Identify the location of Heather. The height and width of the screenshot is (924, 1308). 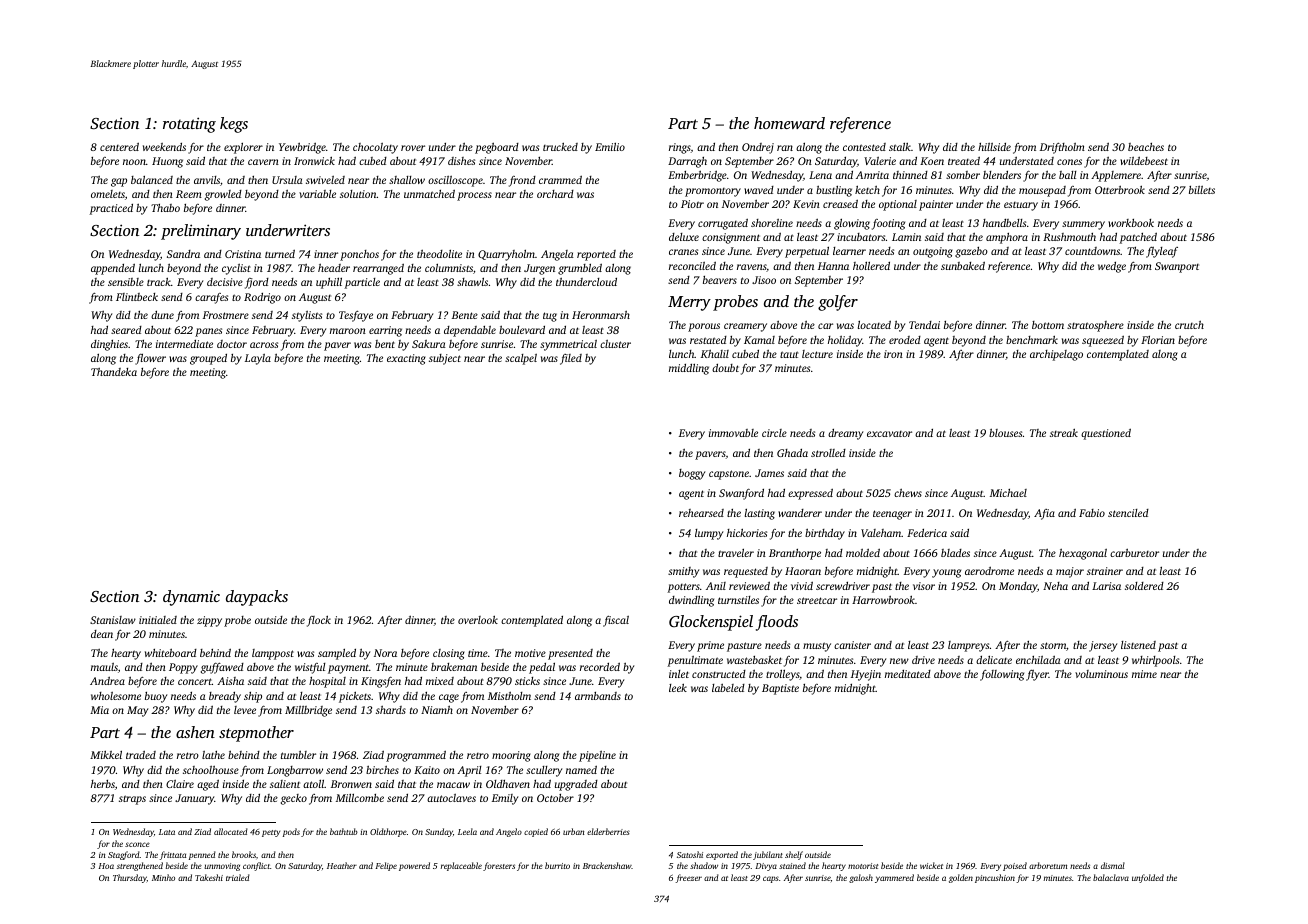
(342, 865).
